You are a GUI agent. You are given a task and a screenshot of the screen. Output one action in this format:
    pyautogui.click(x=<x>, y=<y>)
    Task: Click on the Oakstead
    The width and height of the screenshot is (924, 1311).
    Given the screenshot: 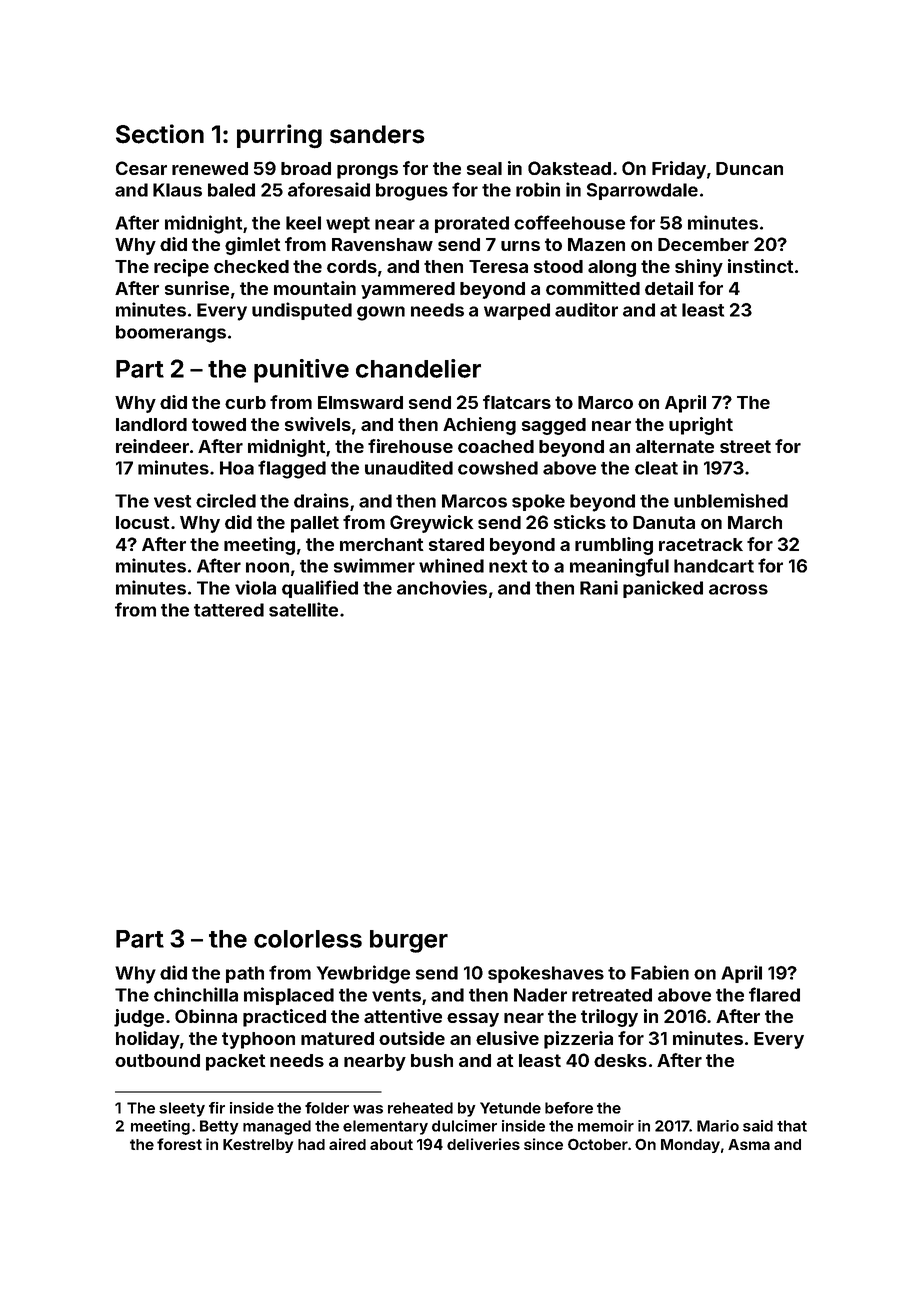 What is the action you would take?
    pyautogui.click(x=569, y=168)
